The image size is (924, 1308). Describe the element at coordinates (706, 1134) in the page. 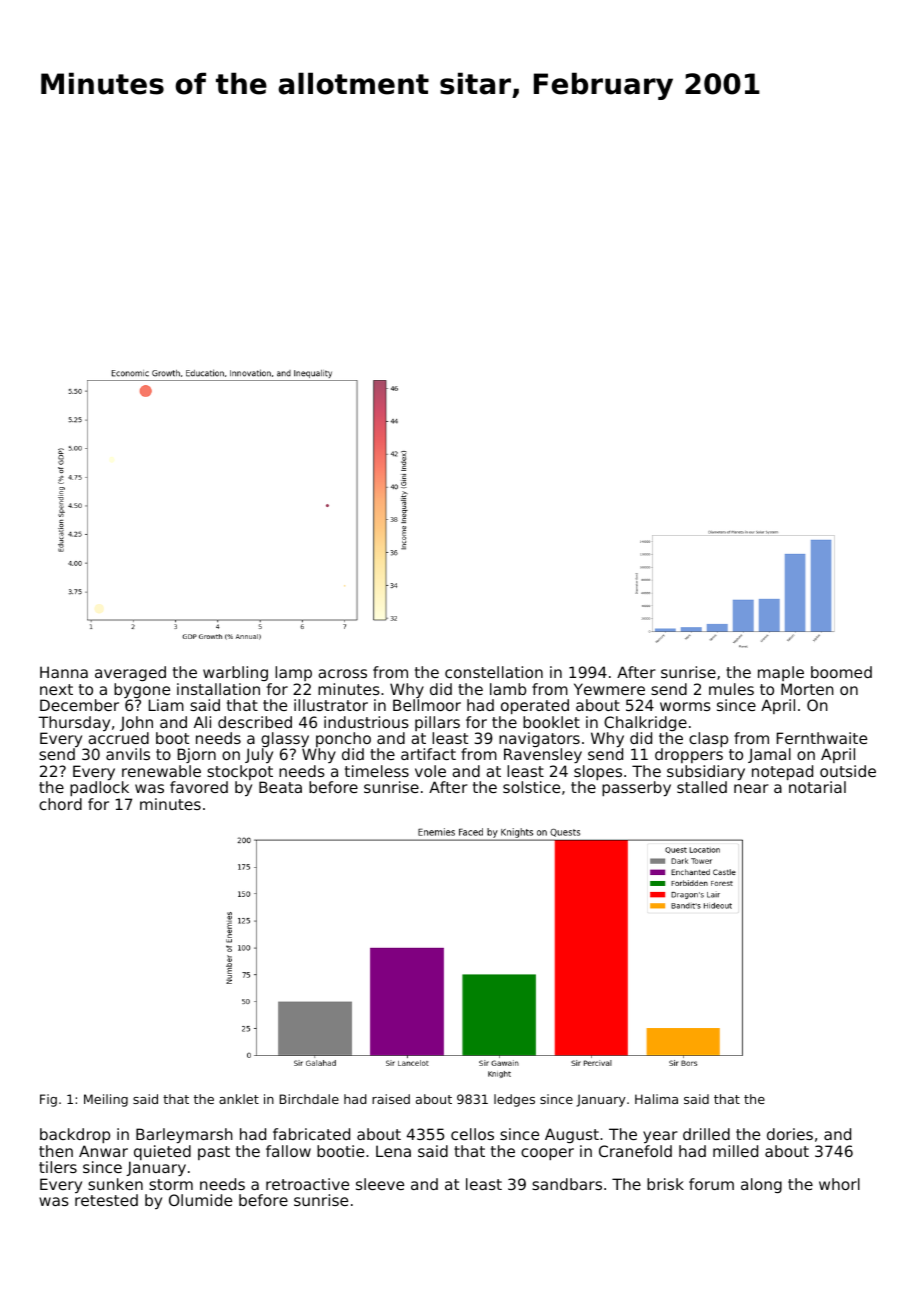

I see `drilled` at that location.
